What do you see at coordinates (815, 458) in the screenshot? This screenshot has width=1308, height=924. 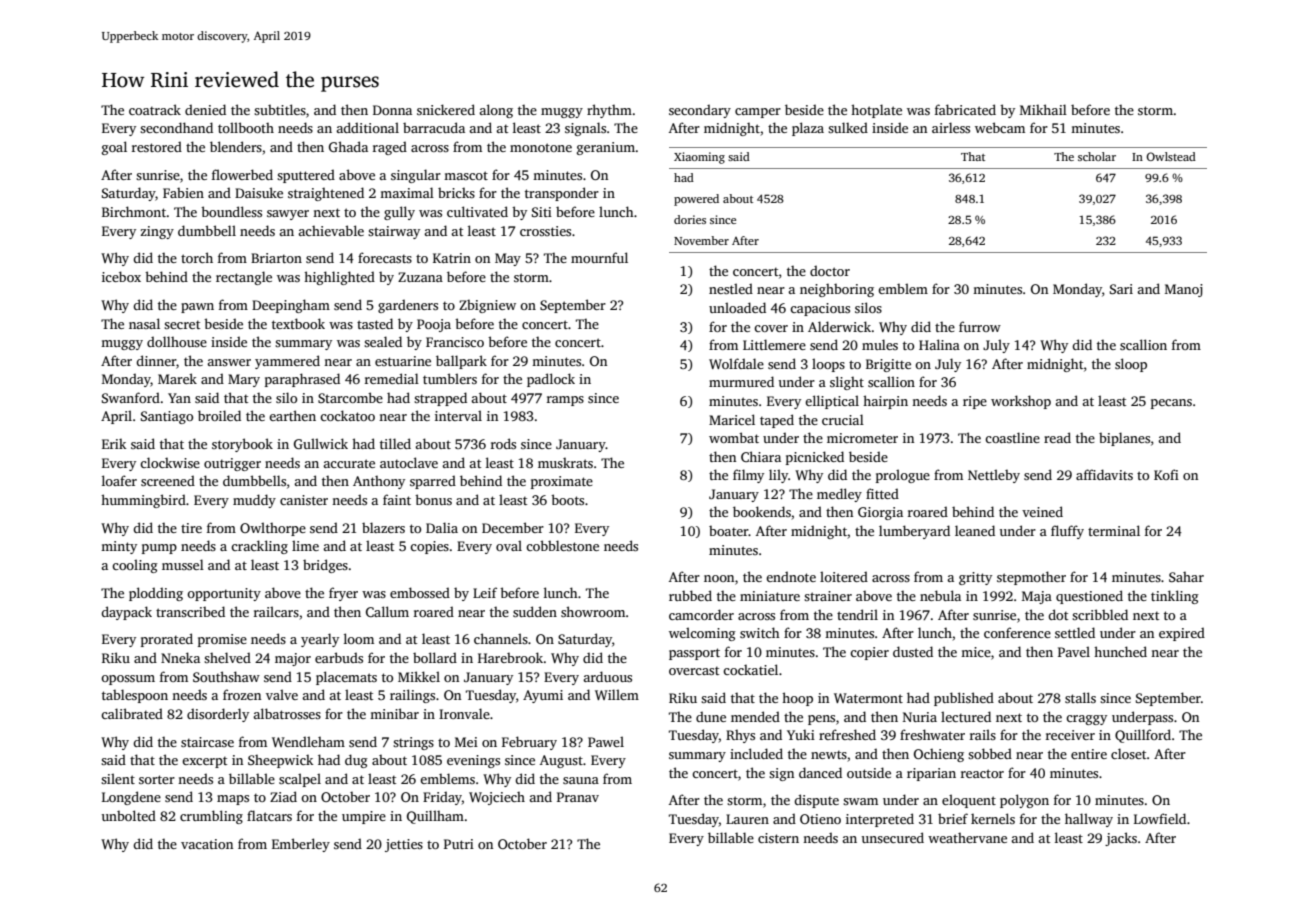 I see `picnicked` at bounding box center [815, 458].
